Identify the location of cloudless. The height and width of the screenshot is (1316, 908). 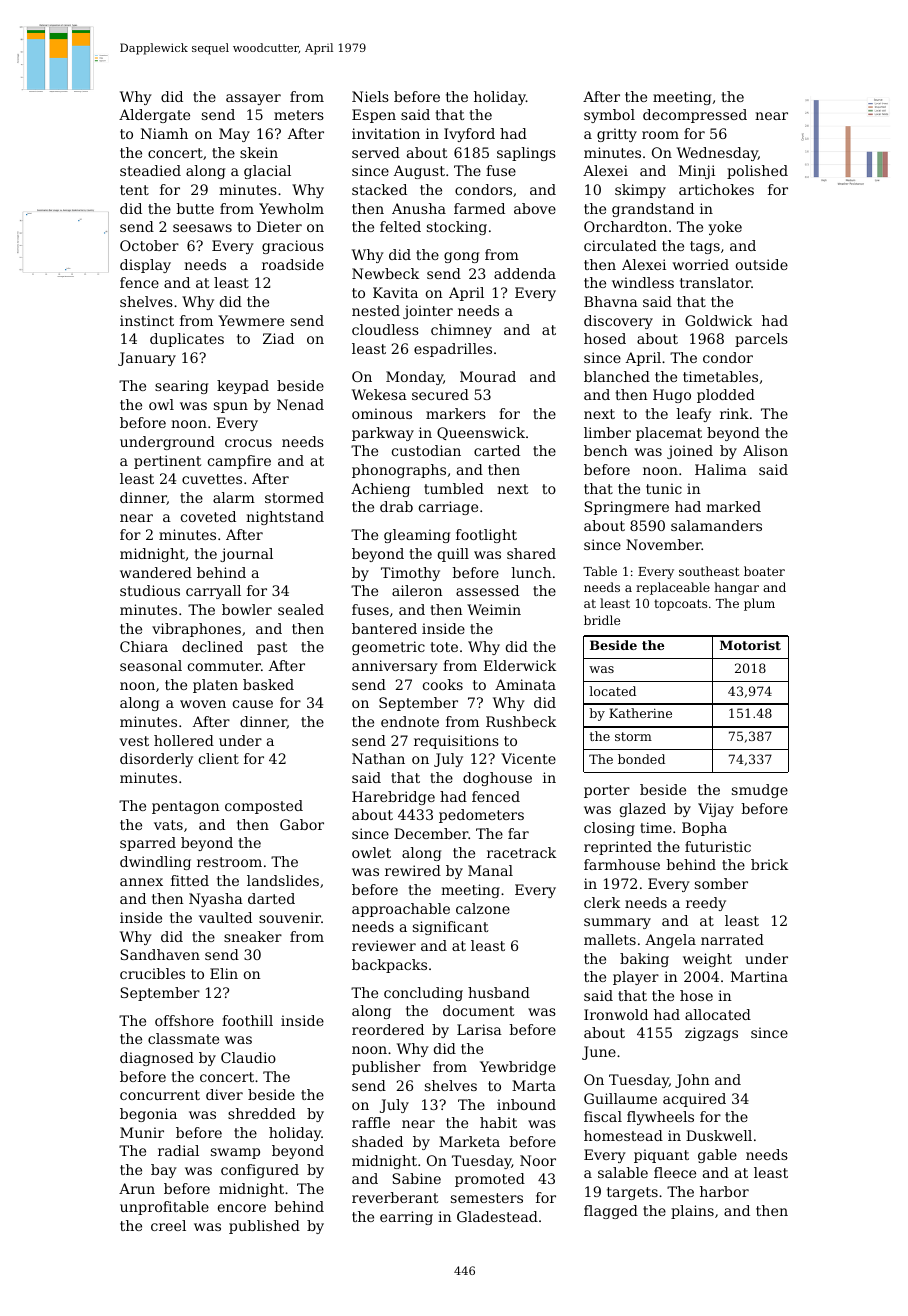
(385, 329).
